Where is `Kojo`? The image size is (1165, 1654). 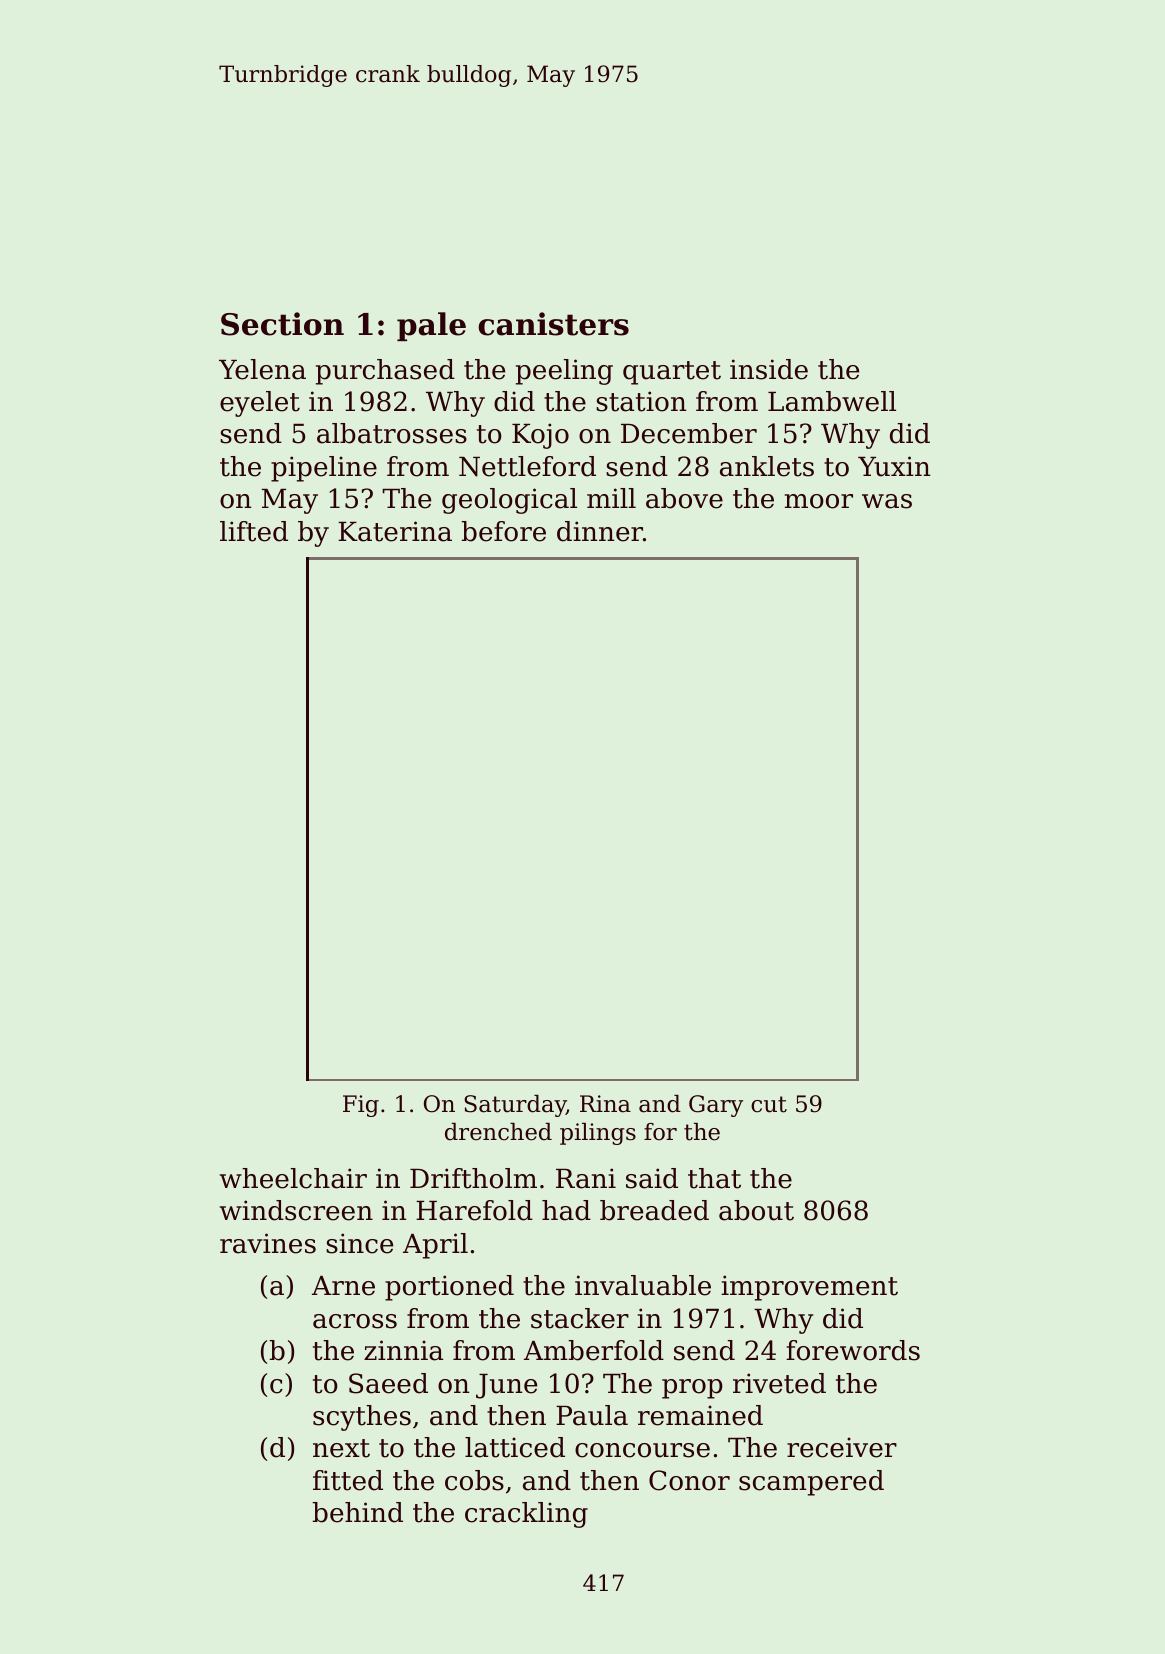 Kojo is located at coordinates (540, 436).
